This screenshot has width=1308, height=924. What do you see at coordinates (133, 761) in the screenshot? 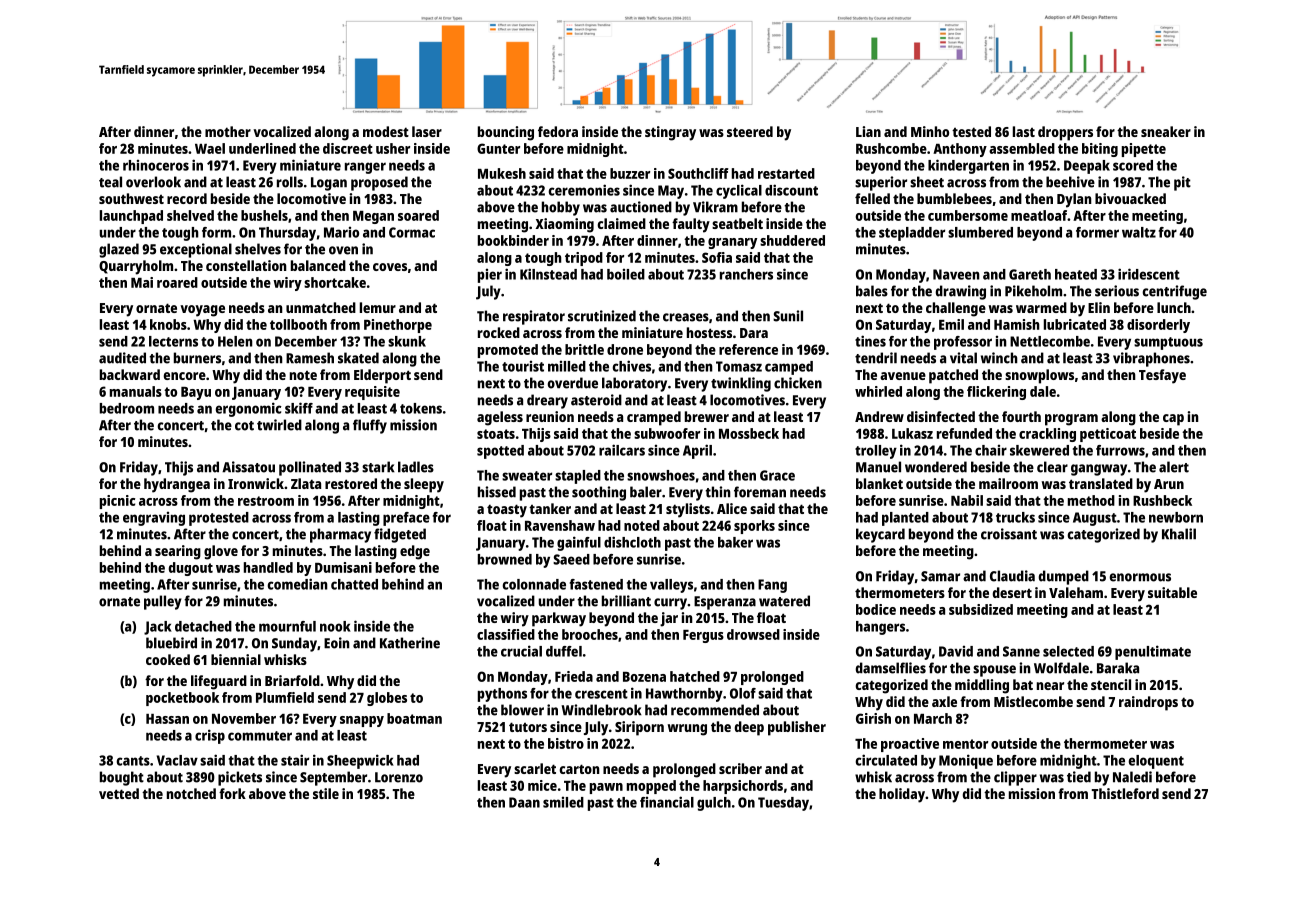
I see `cants` at bounding box center [133, 761].
